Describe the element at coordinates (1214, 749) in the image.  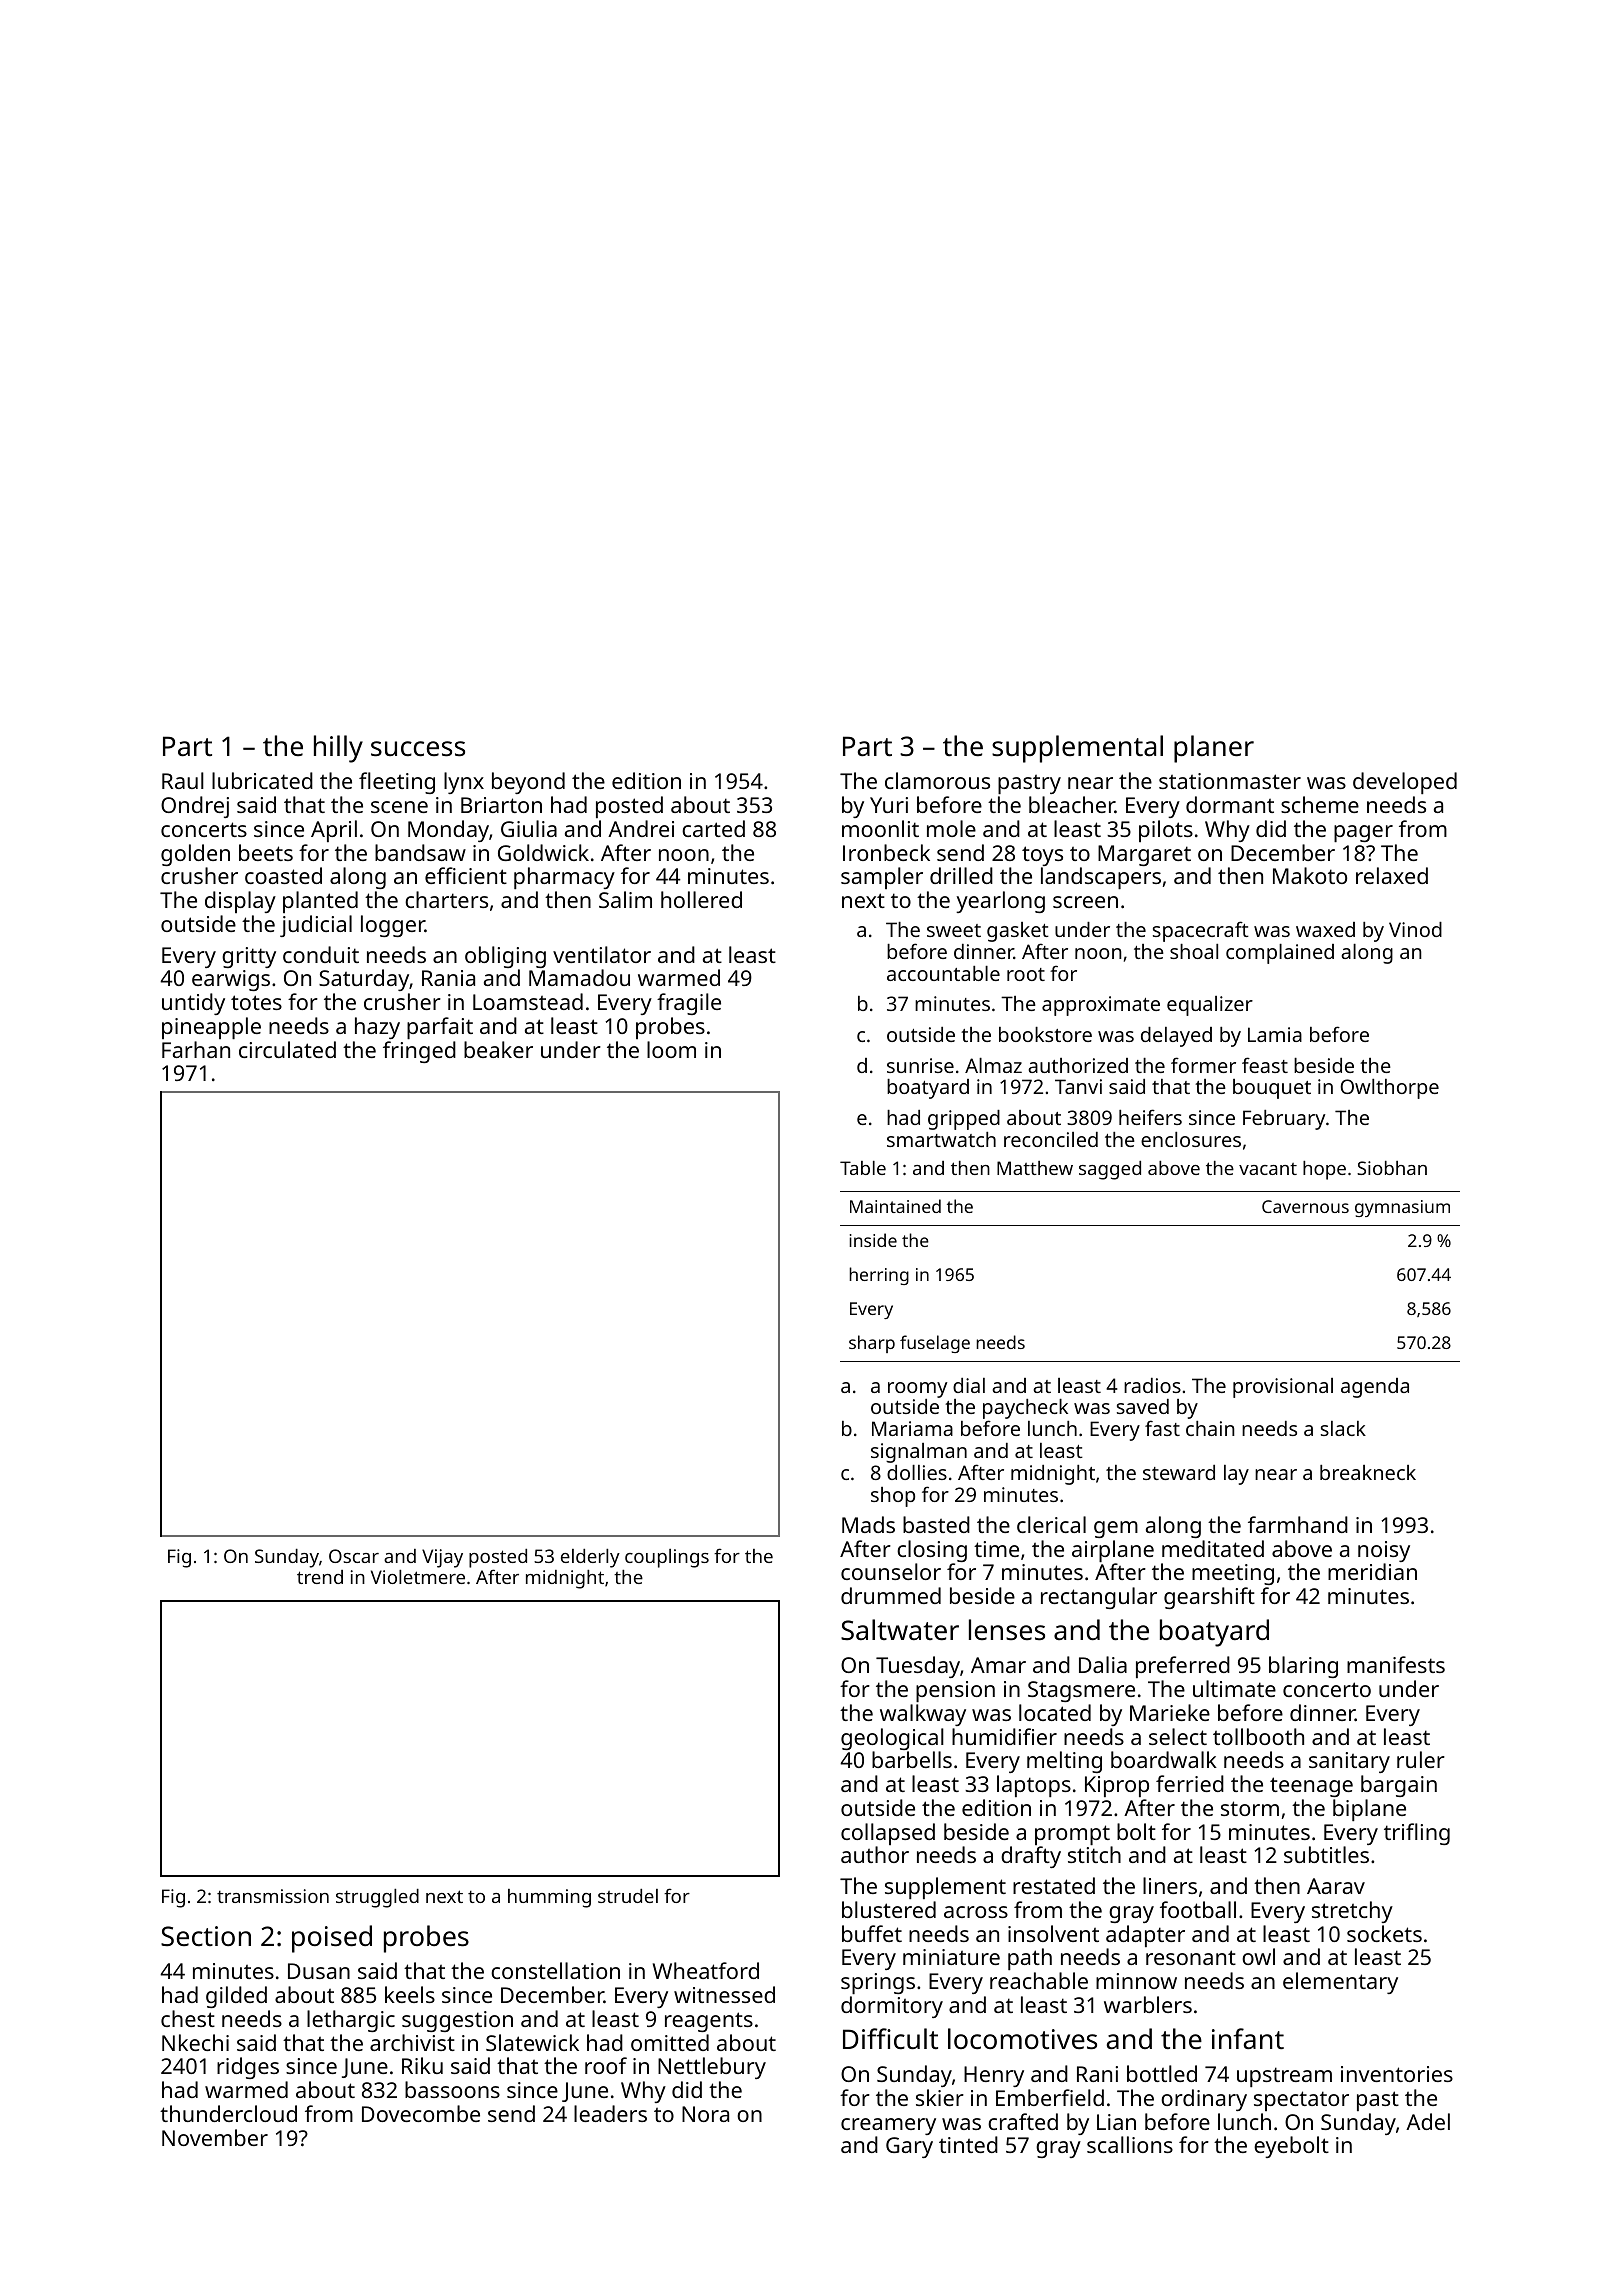
I see `planer` at that location.
